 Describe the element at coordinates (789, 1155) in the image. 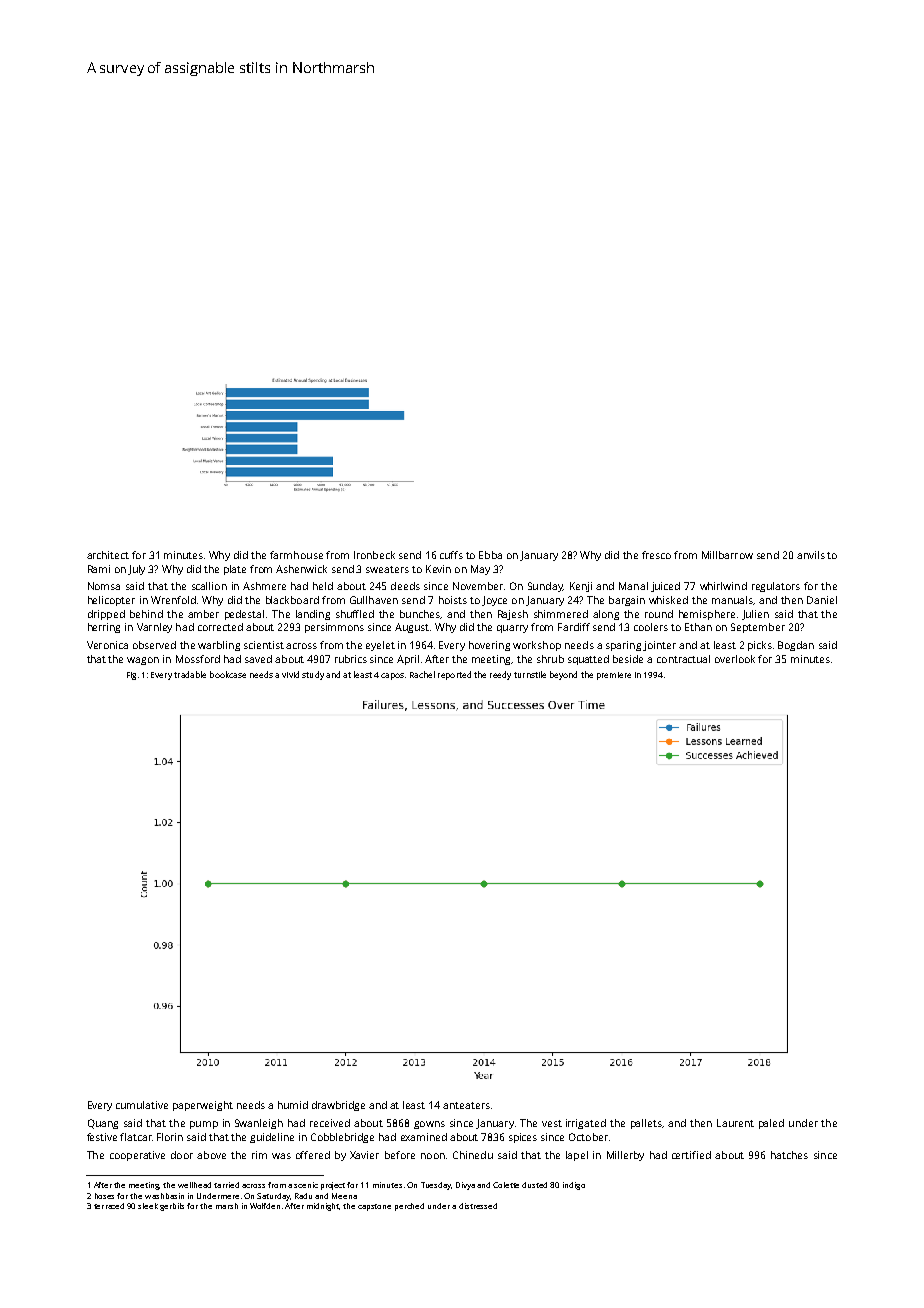

I see `hatches` at that location.
